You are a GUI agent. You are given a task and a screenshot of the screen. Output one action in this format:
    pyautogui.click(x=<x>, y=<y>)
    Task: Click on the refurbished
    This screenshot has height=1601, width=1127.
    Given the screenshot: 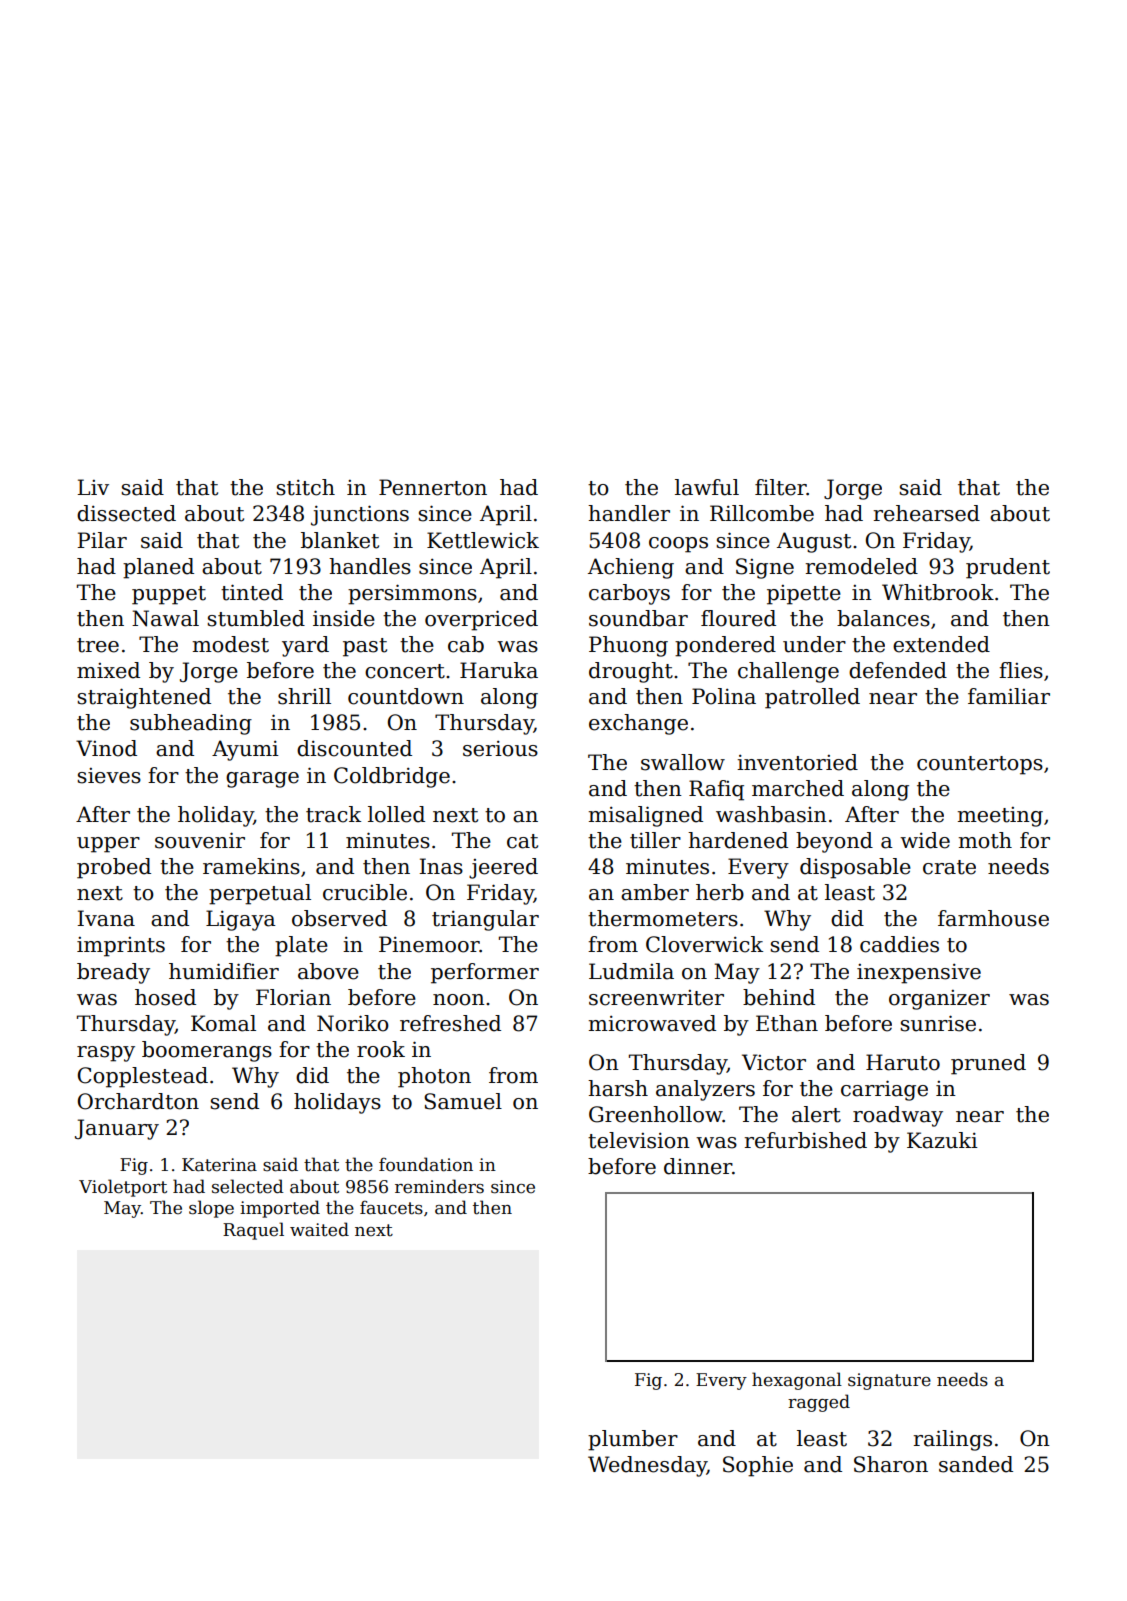 What is the action you would take?
    pyautogui.click(x=806, y=1140)
